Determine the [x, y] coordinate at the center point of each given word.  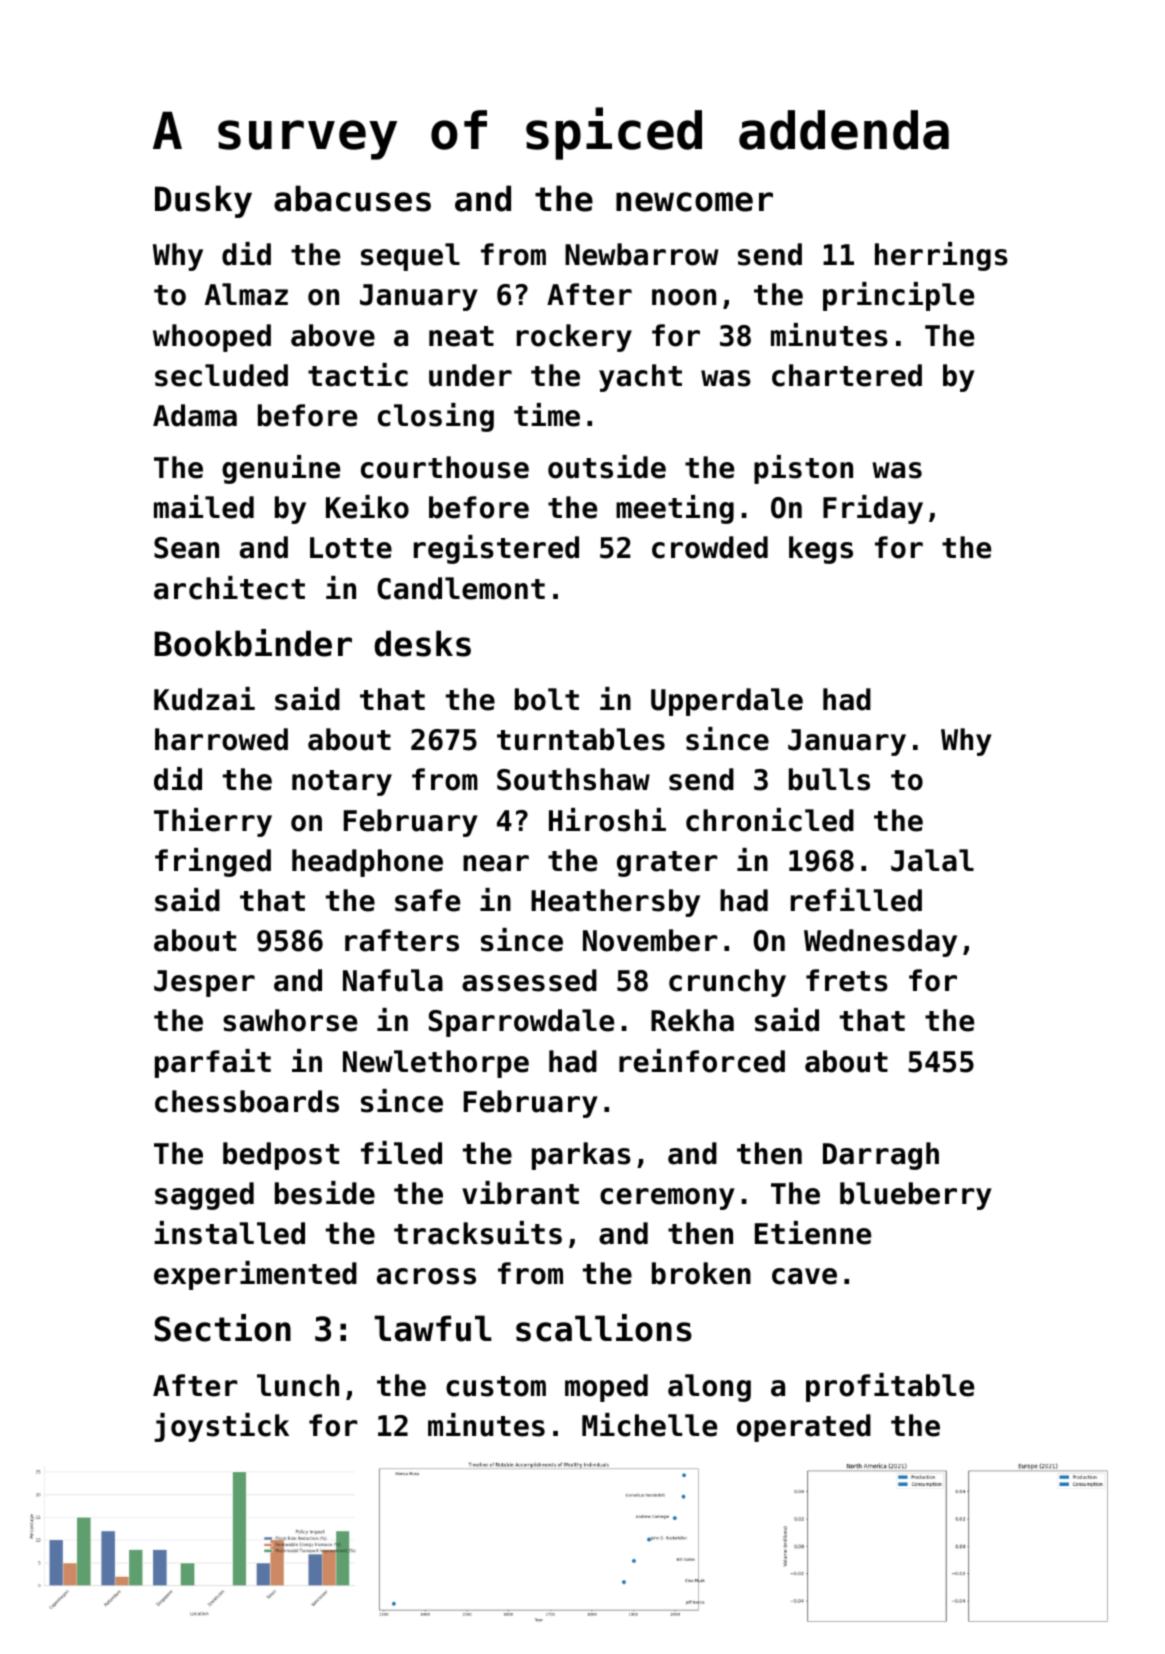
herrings [941, 256]
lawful [433, 1328]
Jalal [932, 860]
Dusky [203, 201]
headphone [367, 863]
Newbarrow [641, 254]
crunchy [727, 983]
